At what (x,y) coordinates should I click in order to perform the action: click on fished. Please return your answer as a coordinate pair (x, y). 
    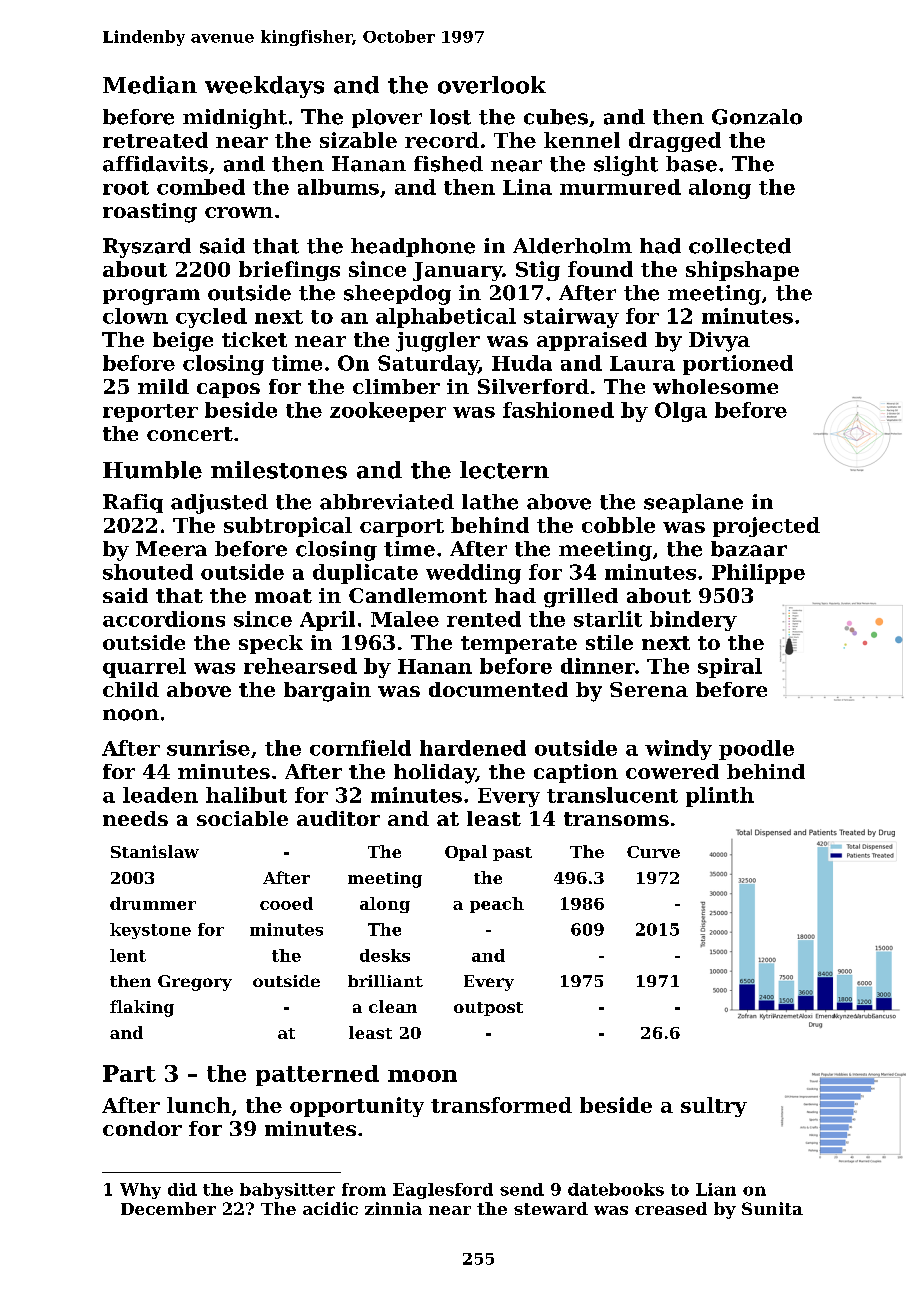
    Looking at the image, I should click on (448, 164).
